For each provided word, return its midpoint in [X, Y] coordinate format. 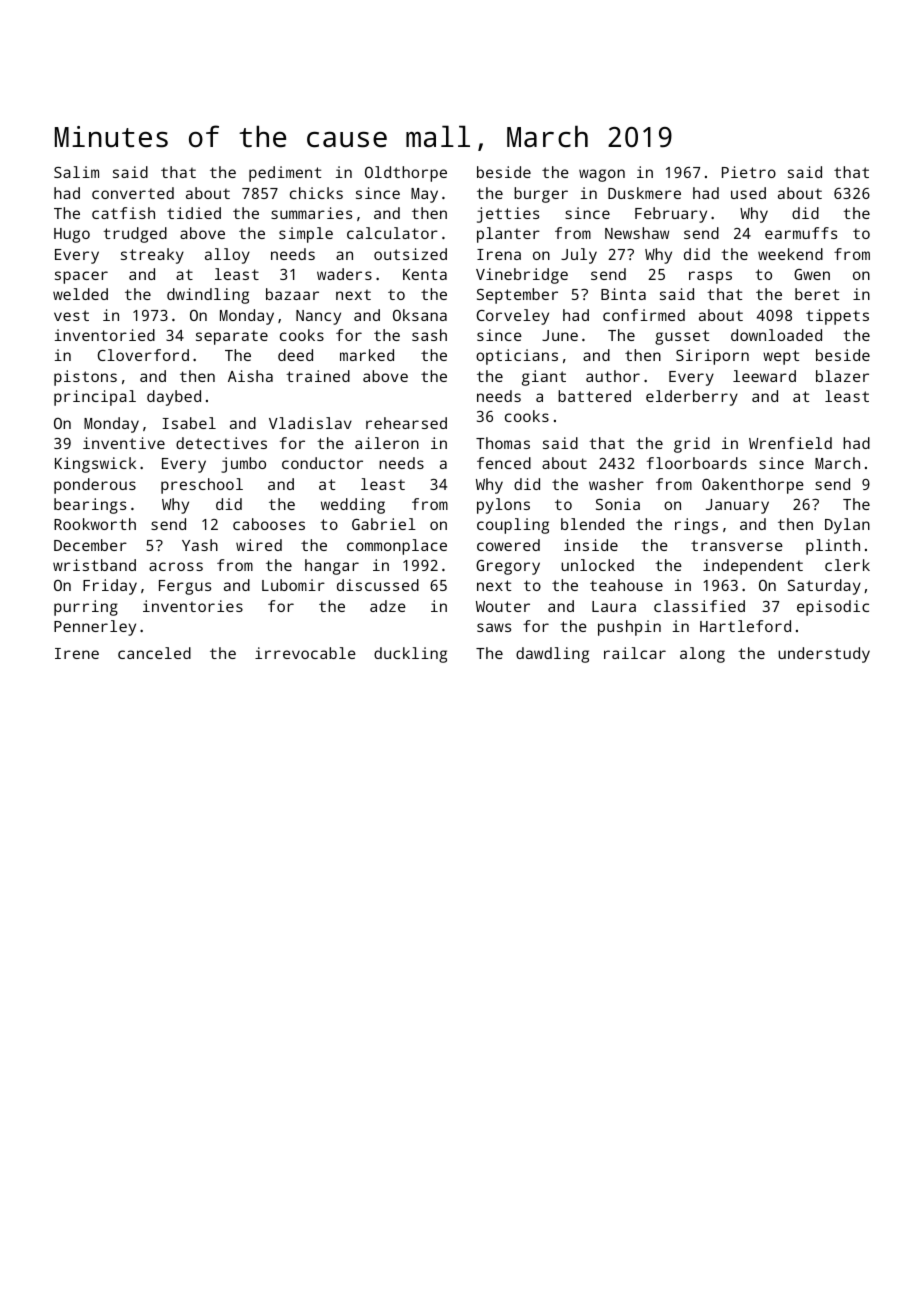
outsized [410, 254]
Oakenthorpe [753, 486]
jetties [508, 215]
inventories [193, 606]
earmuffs [801, 233]
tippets [837, 317]
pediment [285, 174]
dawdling [552, 655]
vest [71, 315]
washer [616, 484]
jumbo [243, 465]
